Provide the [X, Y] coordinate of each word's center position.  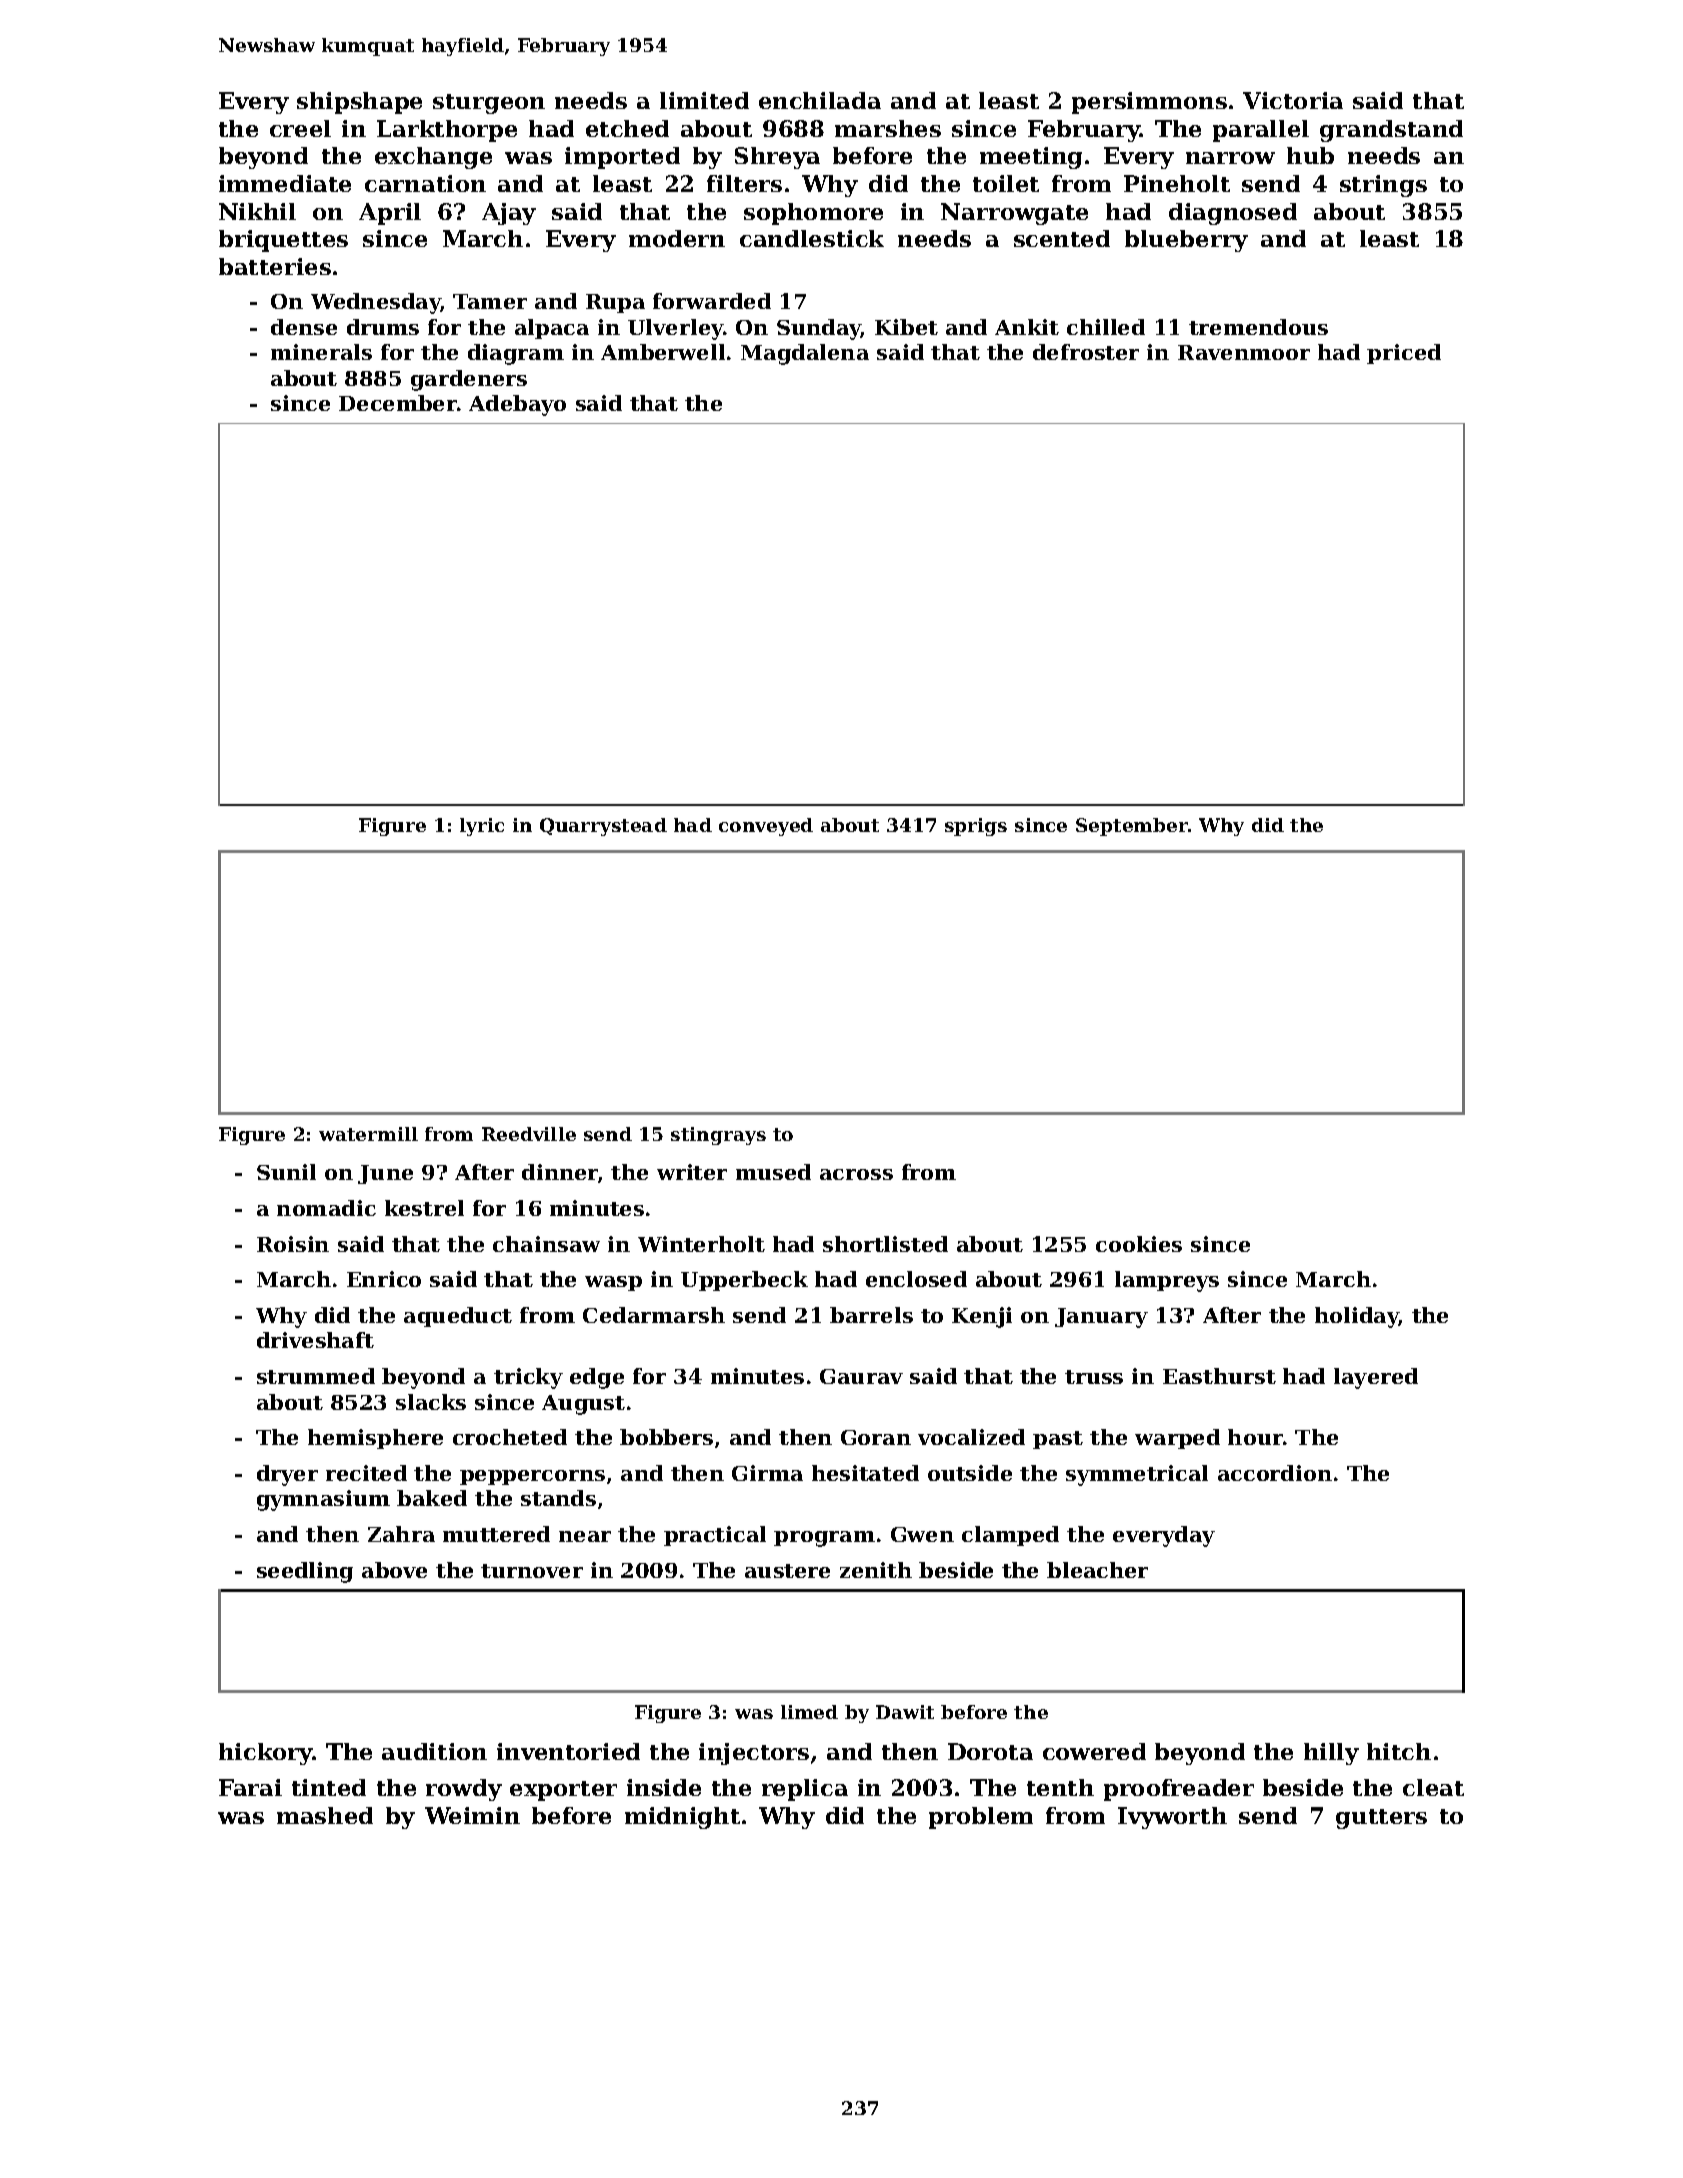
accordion [1275, 1473]
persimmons [1149, 103]
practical [715, 1536]
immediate [285, 183]
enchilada [820, 100]
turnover [532, 1571]
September [1132, 827]
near [585, 1536]
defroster [1086, 352]
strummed [316, 1376]
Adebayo [517, 405]
